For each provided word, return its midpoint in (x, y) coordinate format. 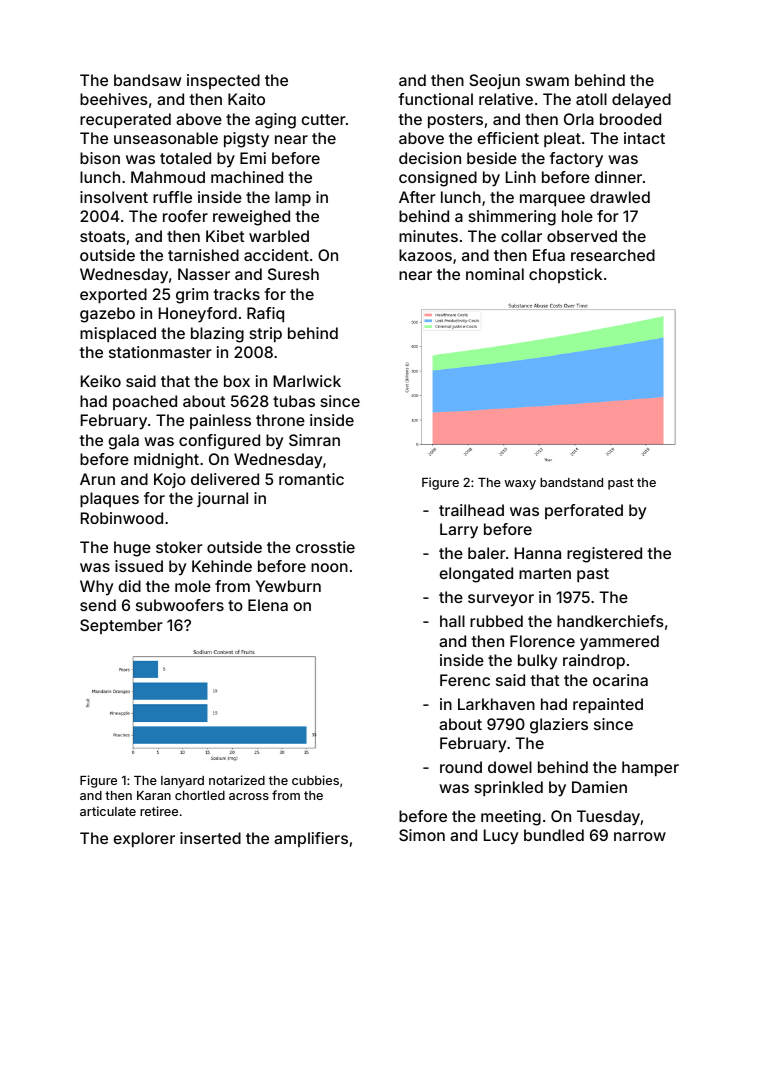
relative (506, 99)
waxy (520, 485)
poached (145, 402)
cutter (323, 119)
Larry (459, 531)
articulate (108, 811)
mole (193, 586)
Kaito (246, 99)
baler (487, 553)
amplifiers (311, 839)
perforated (584, 511)
